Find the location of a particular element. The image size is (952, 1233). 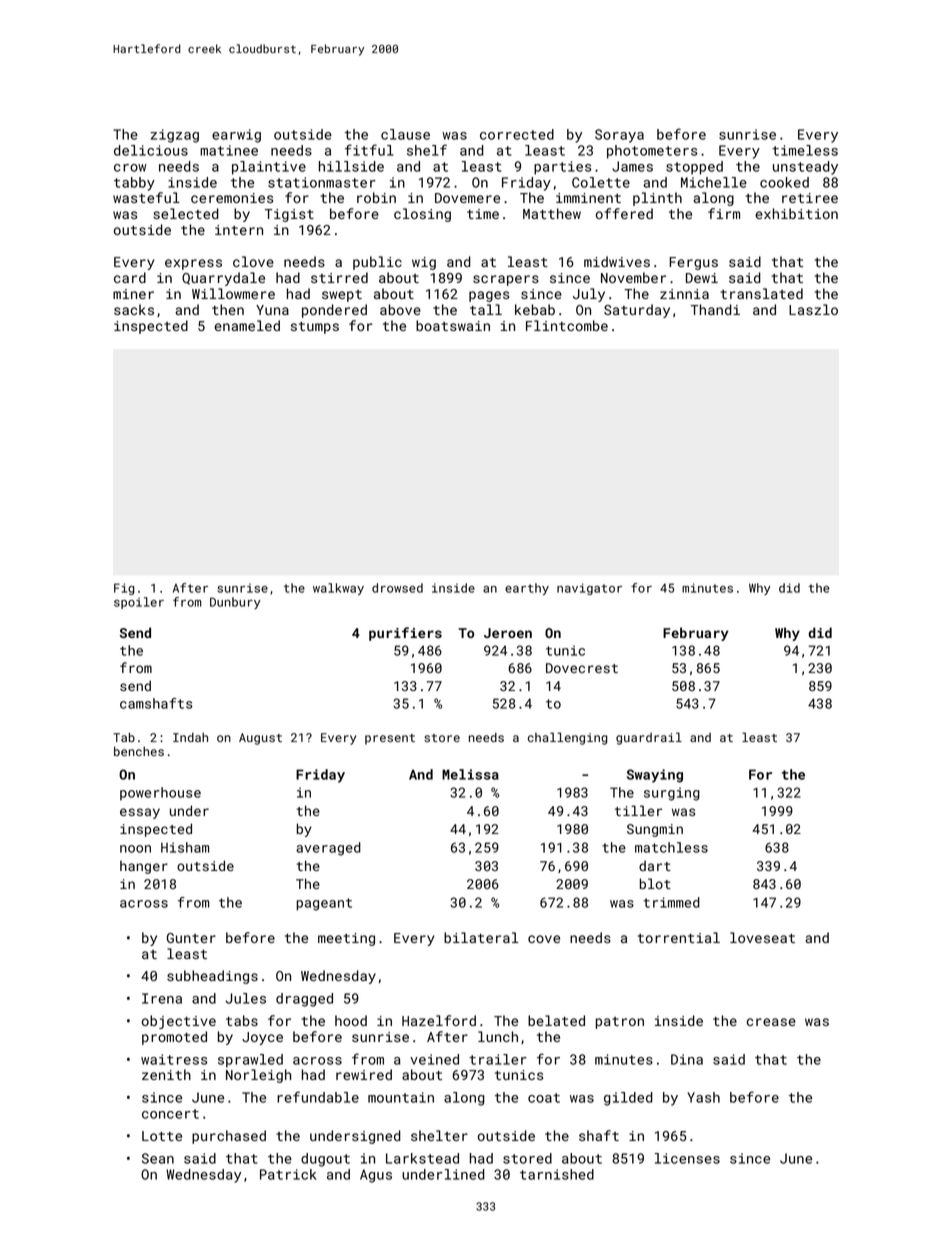

purchased is located at coordinates (229, 1137).
